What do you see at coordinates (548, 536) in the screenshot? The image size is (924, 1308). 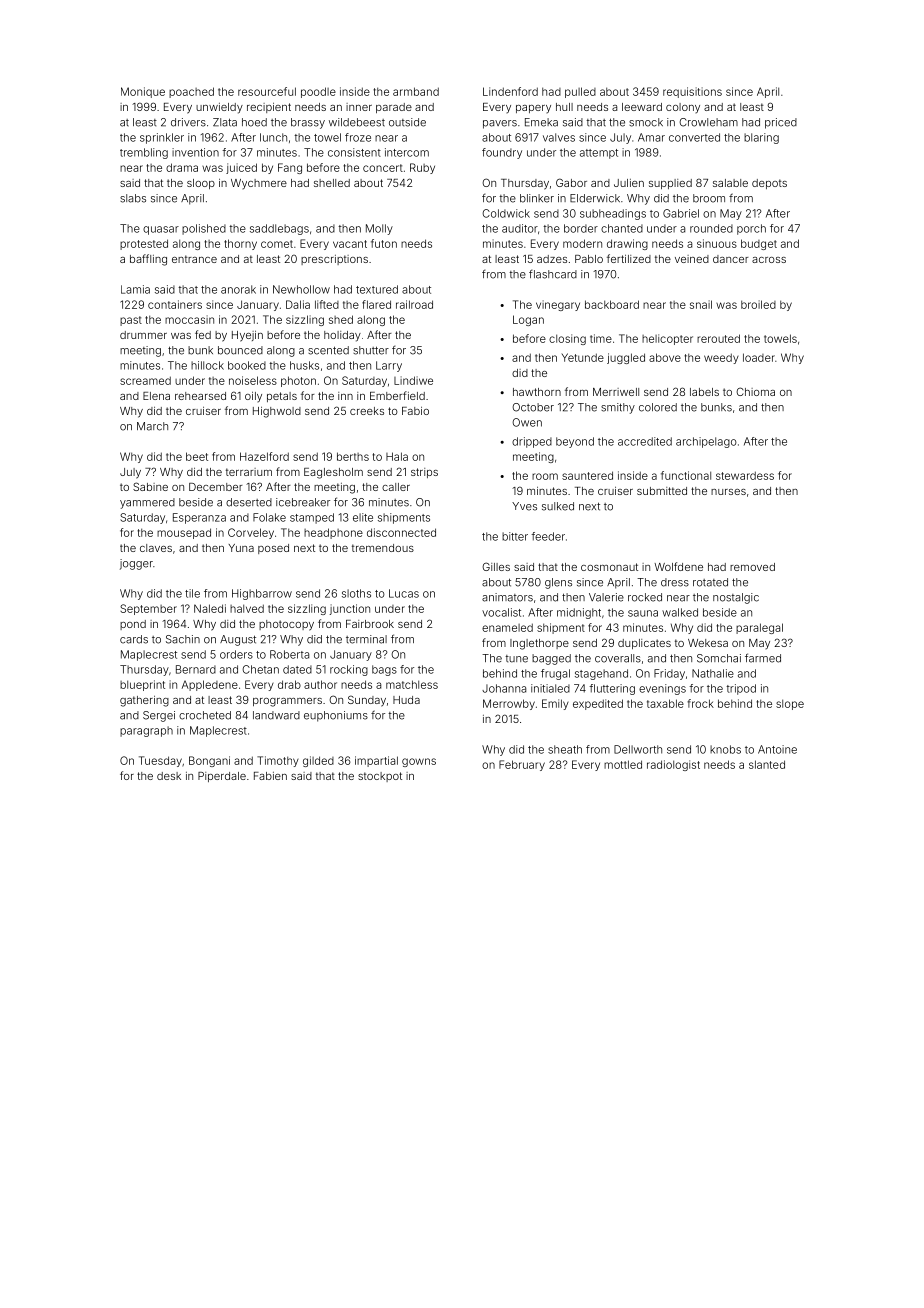 I see `feeder` at bounding box center [548, 536].
